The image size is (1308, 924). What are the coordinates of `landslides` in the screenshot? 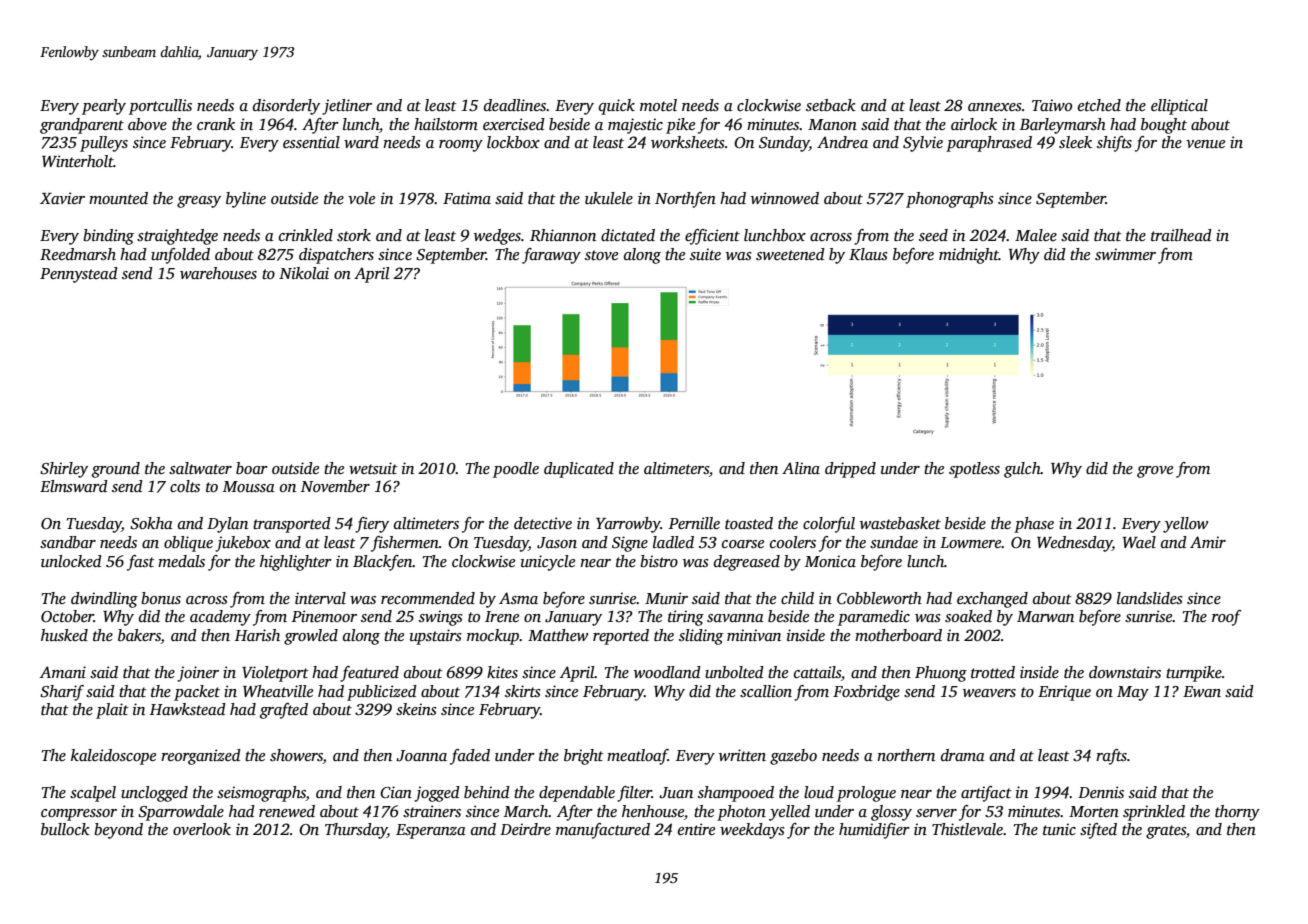 It's located at (1150, 598).
